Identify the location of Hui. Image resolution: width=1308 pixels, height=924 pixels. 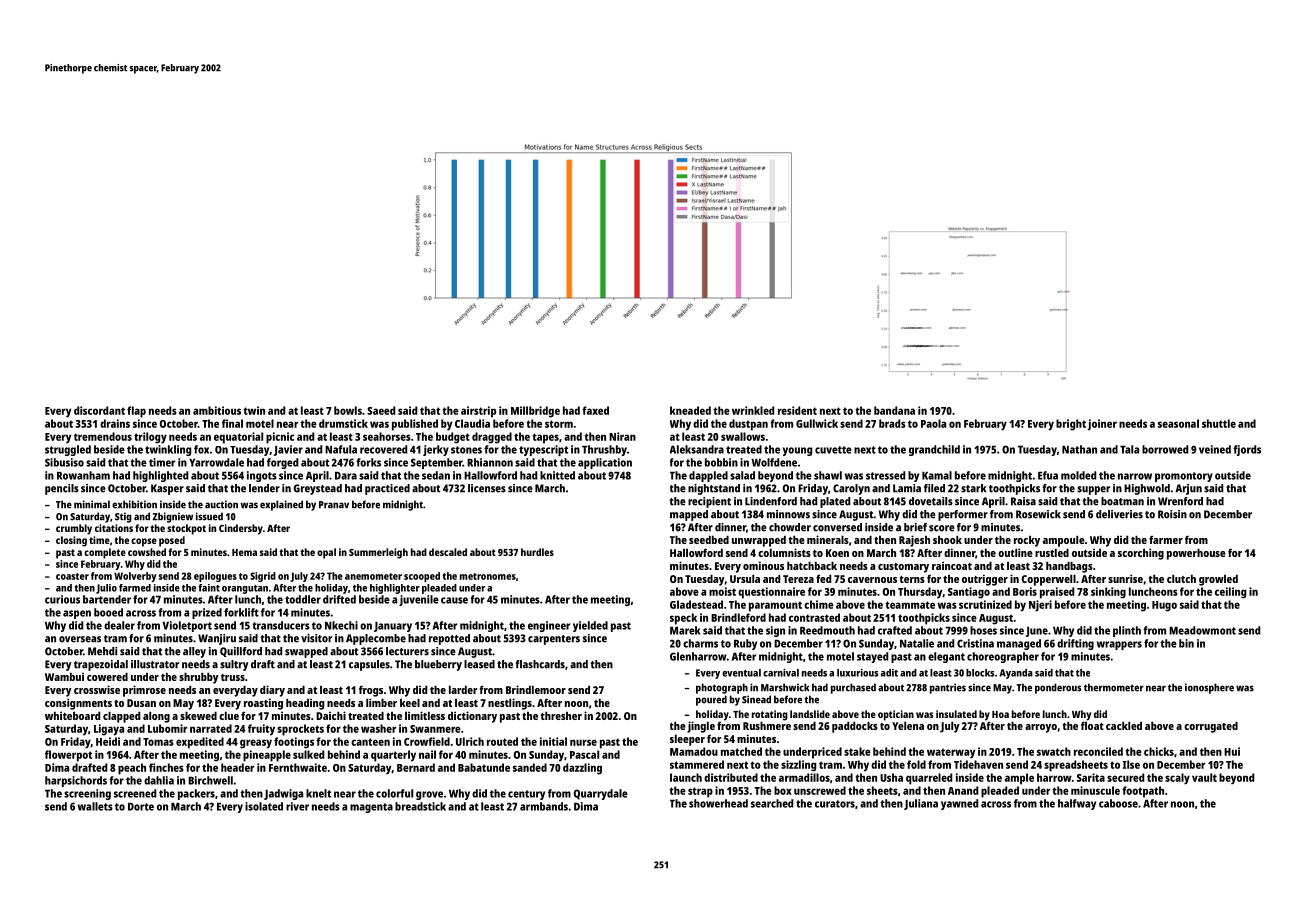
(1232, 751).
